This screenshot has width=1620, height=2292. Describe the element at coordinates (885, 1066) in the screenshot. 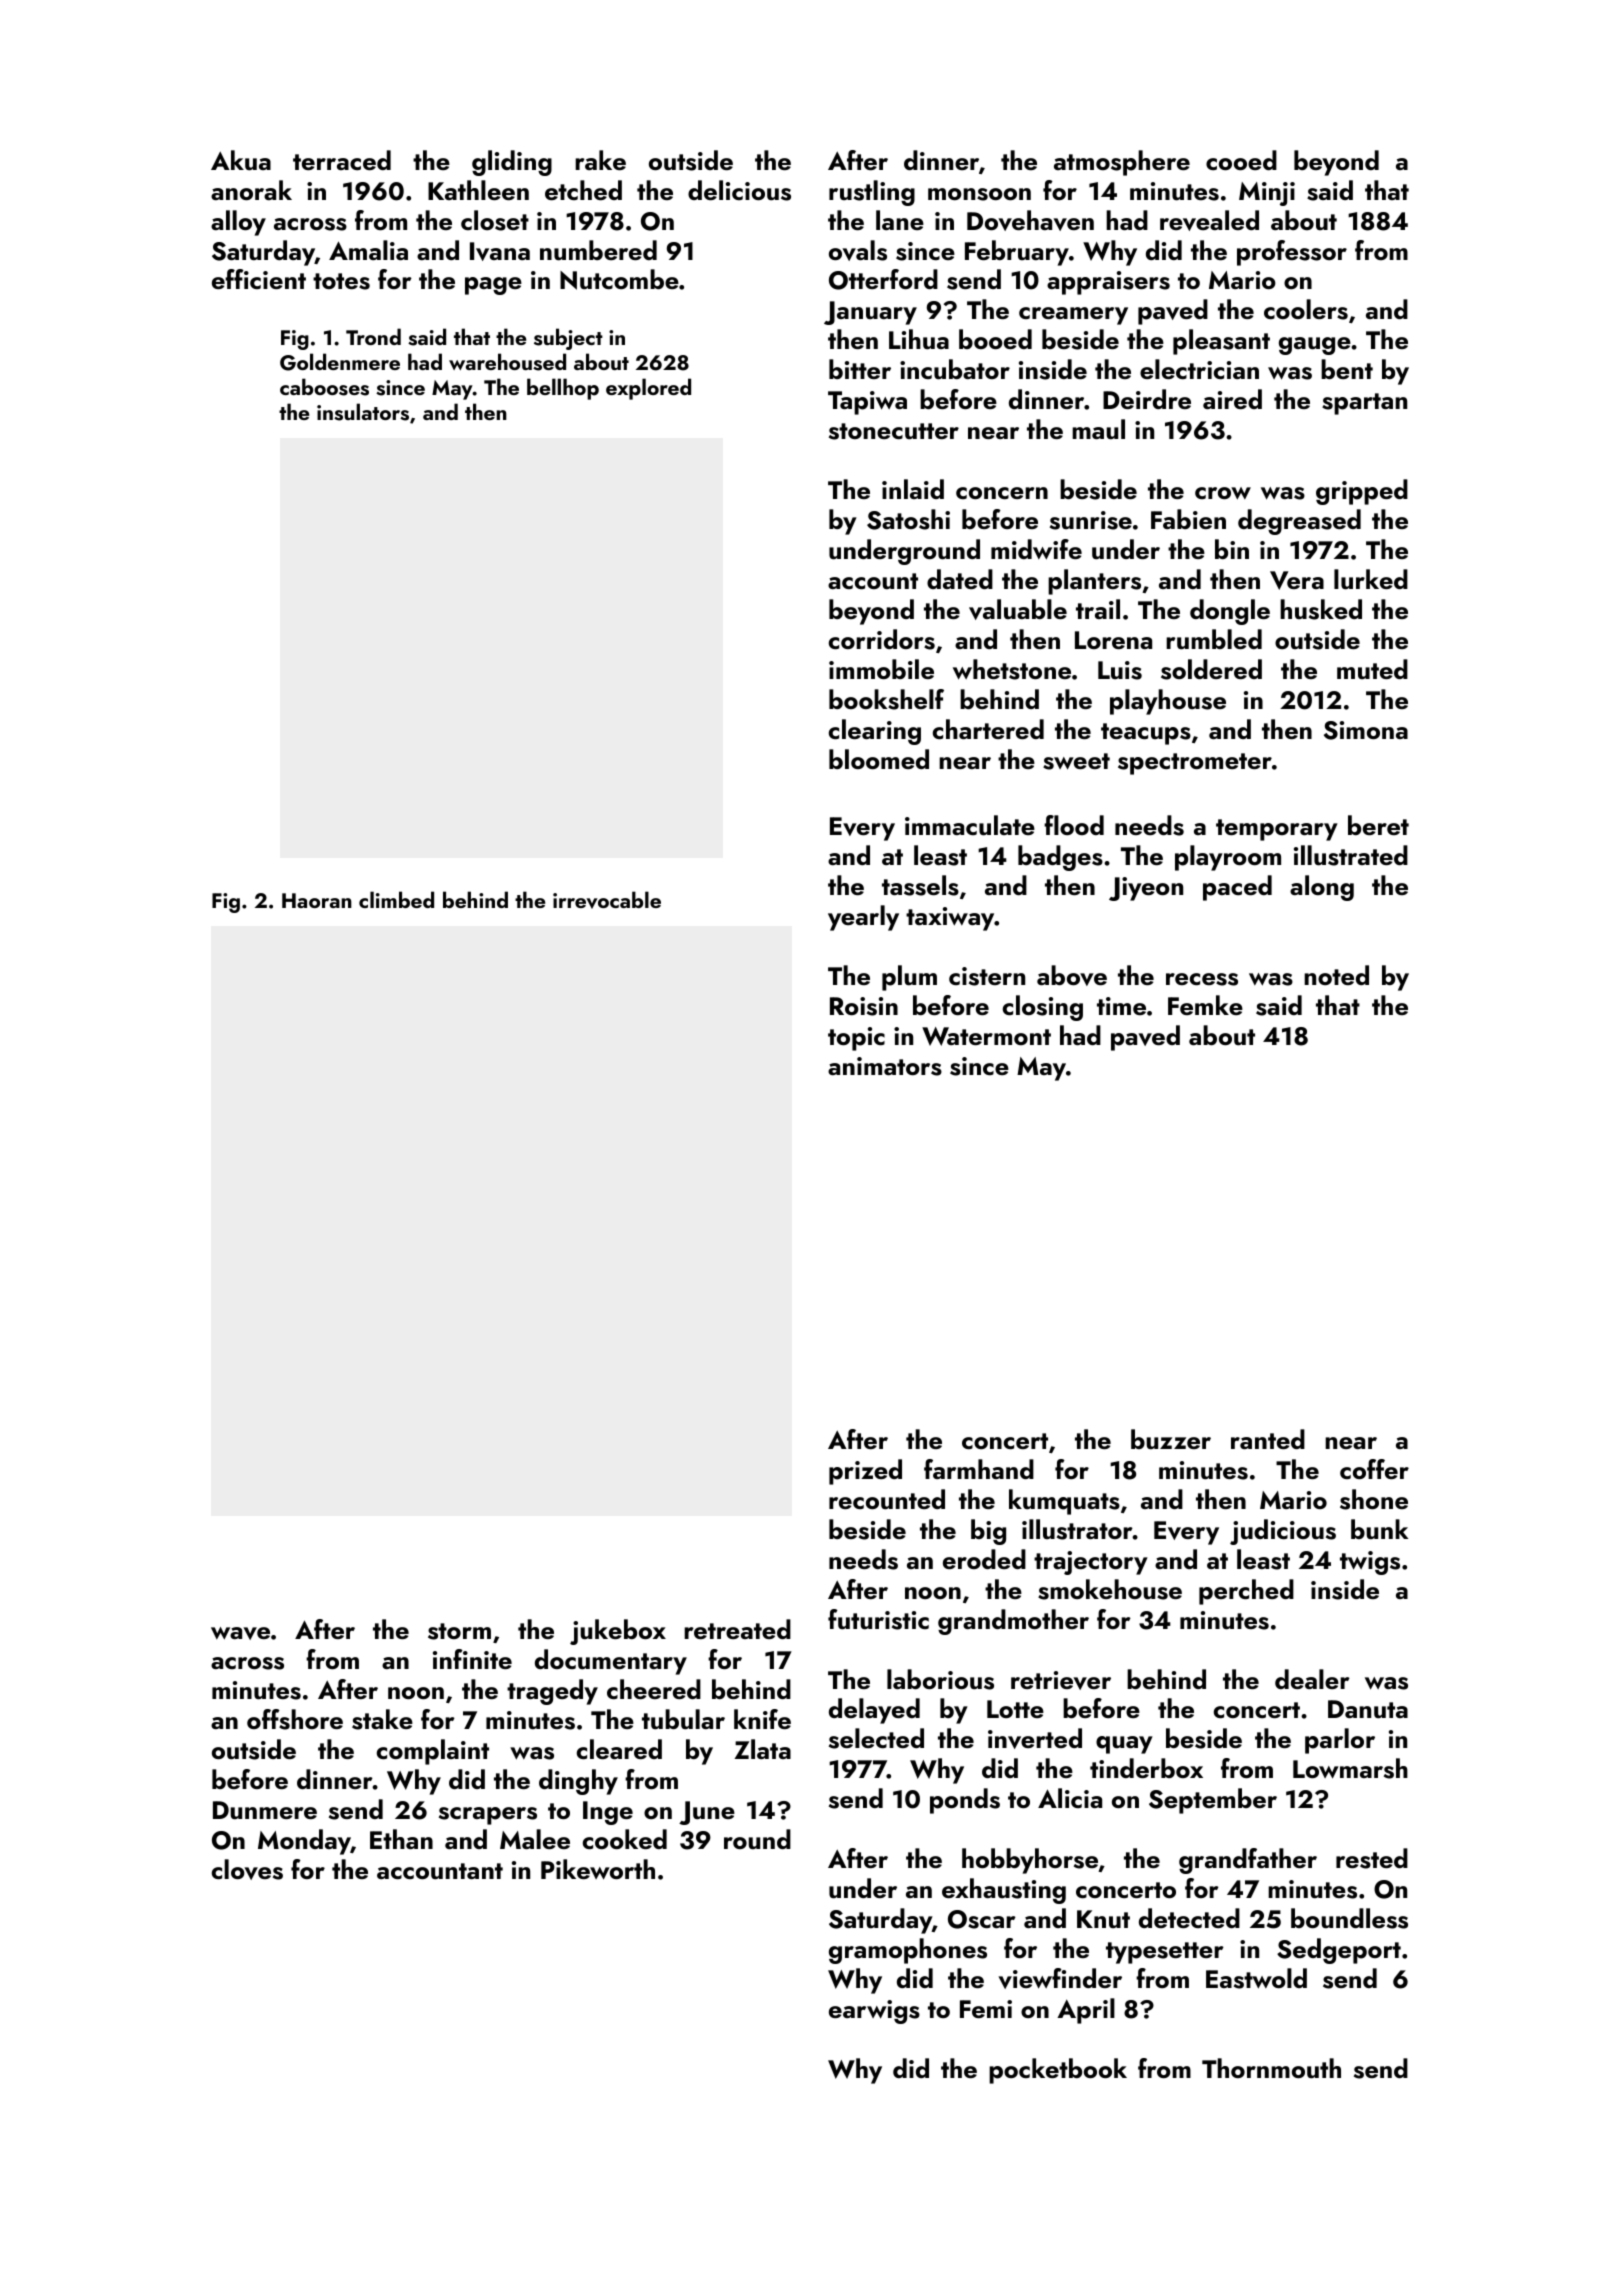

I see `animators` at that location.
